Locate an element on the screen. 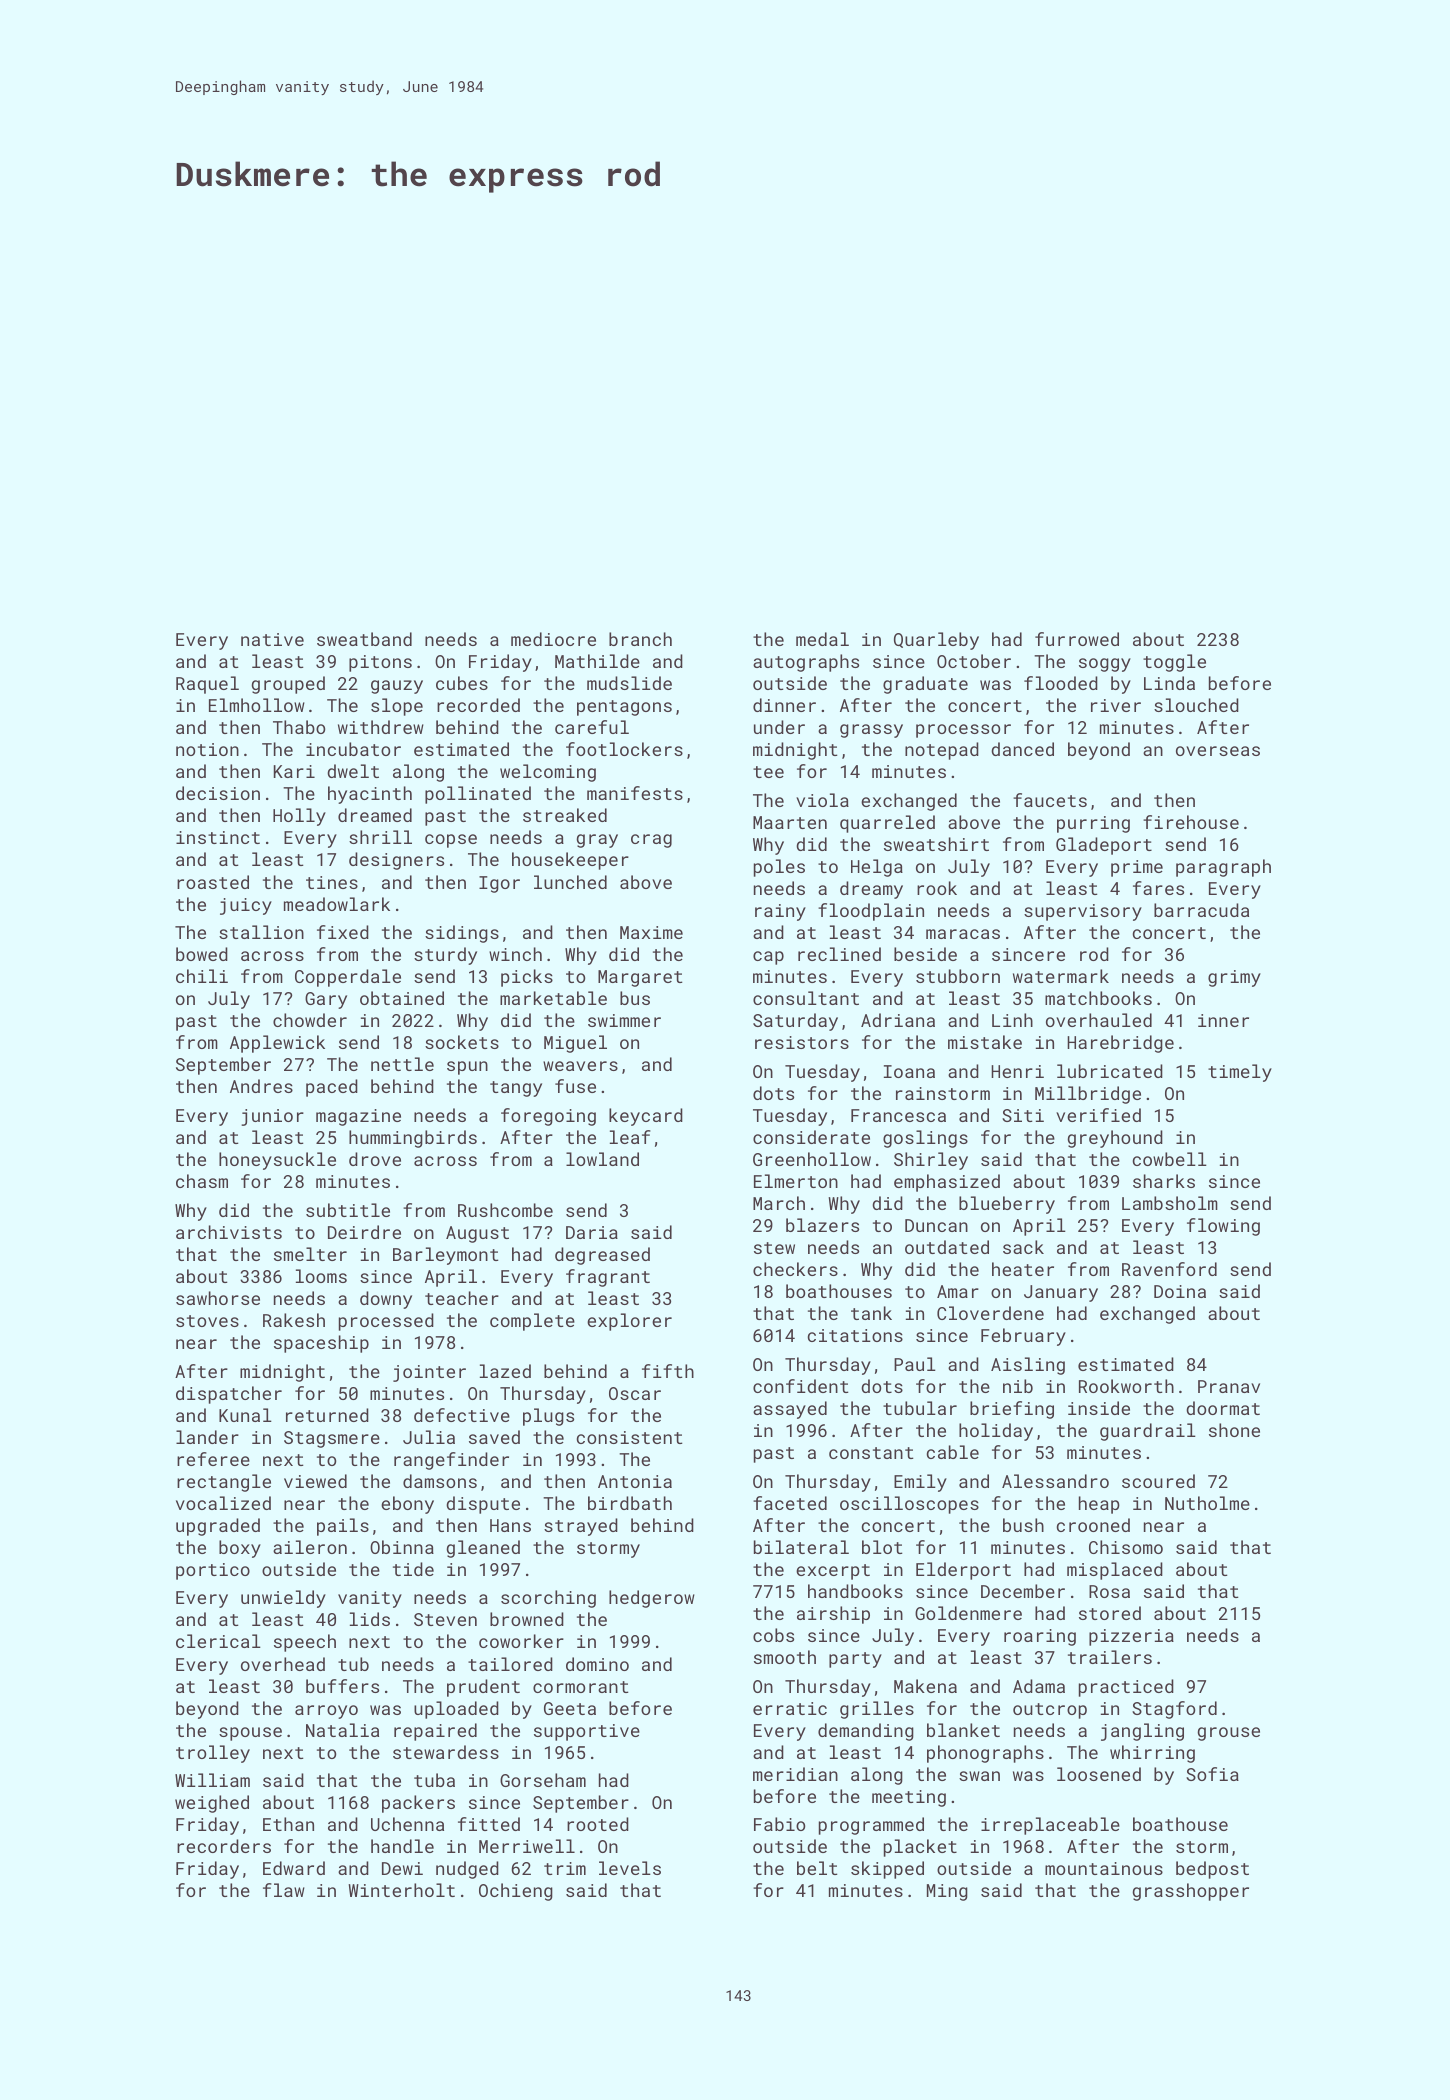  briefing is located at coordinates (1012, 1410).
